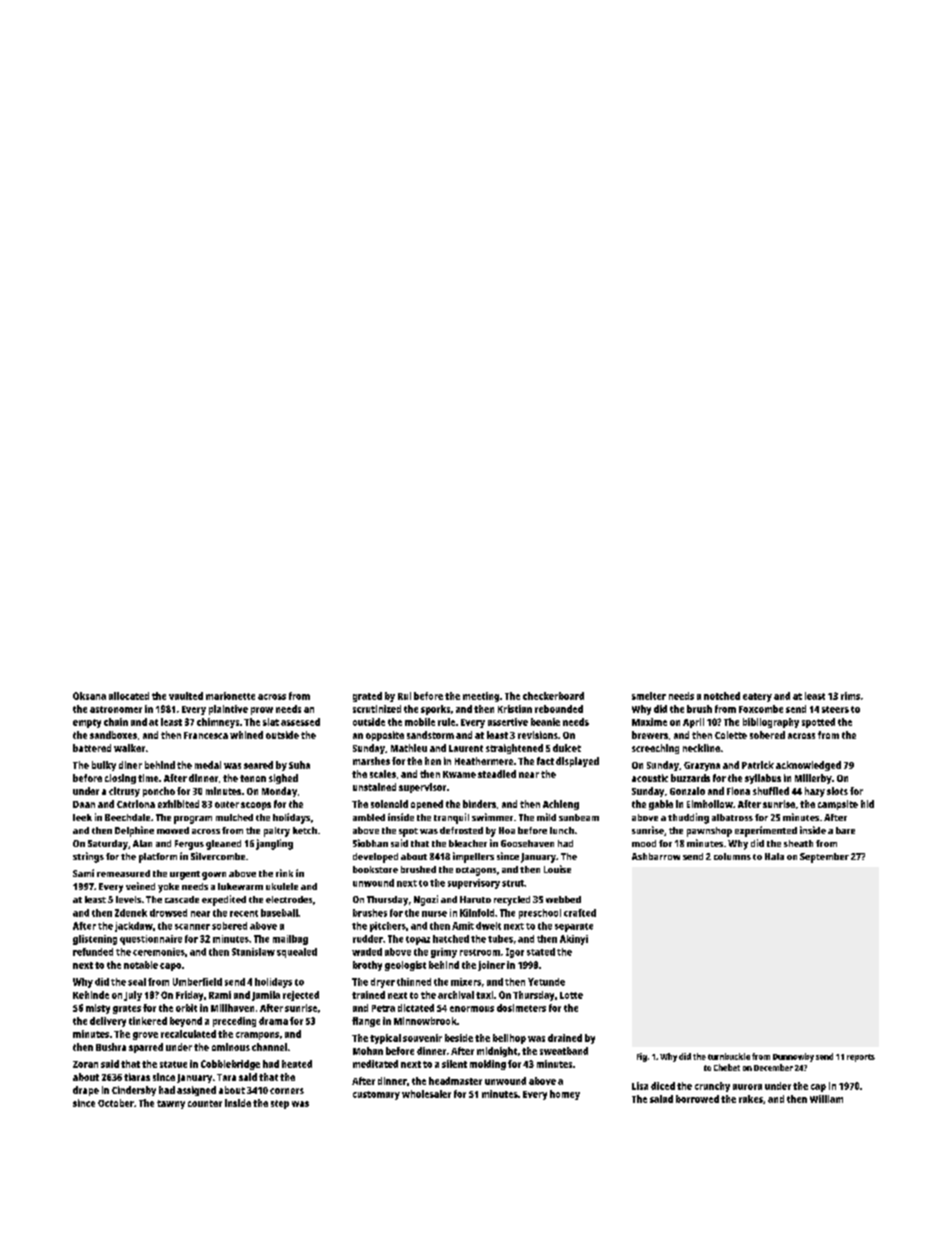  What do you see at coordinates (574, 940) in the page?
I see `Akinyi` at bounding box center [574, 940].
